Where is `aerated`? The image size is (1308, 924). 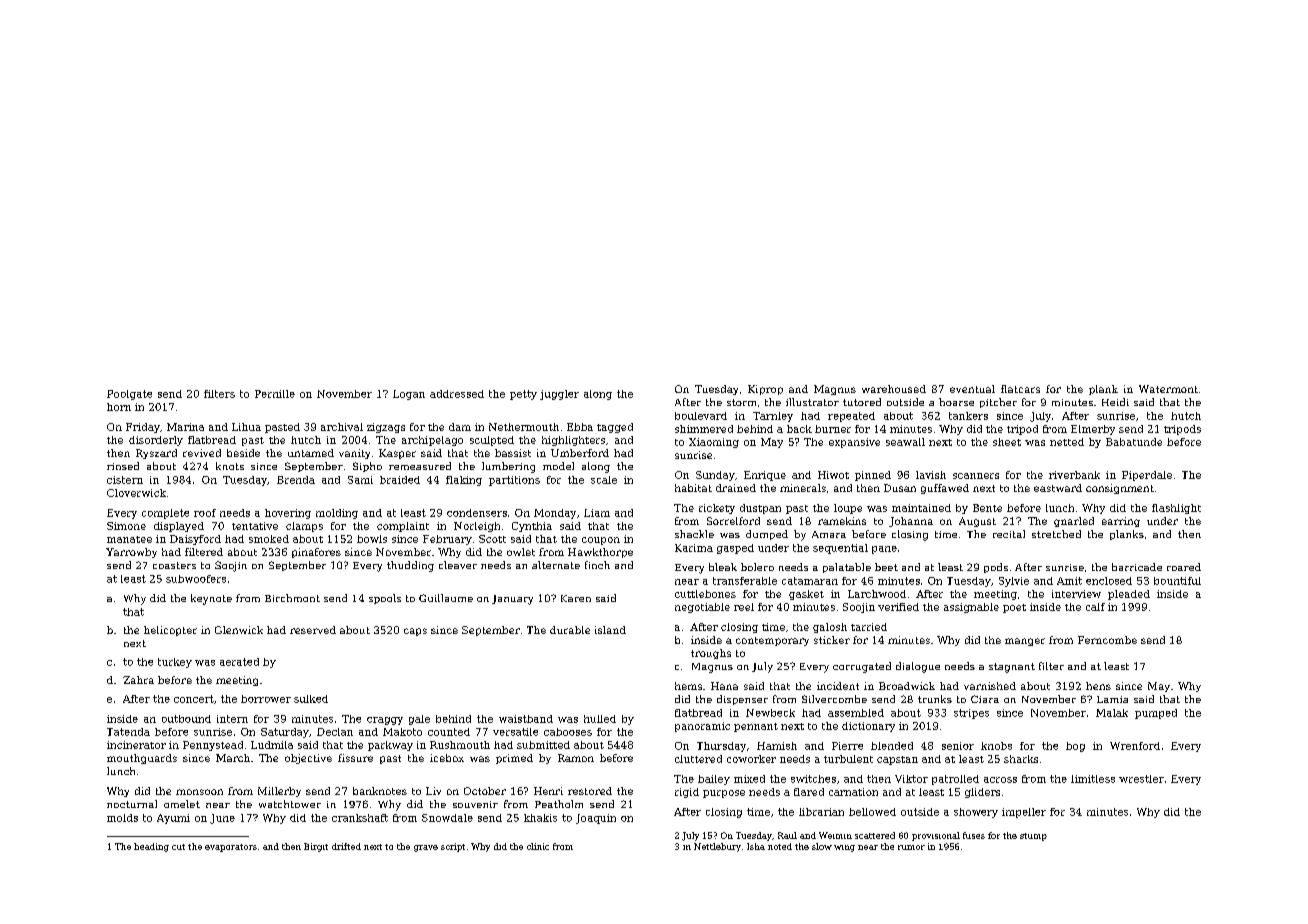
aerated is located at coordinates (239, 662).
